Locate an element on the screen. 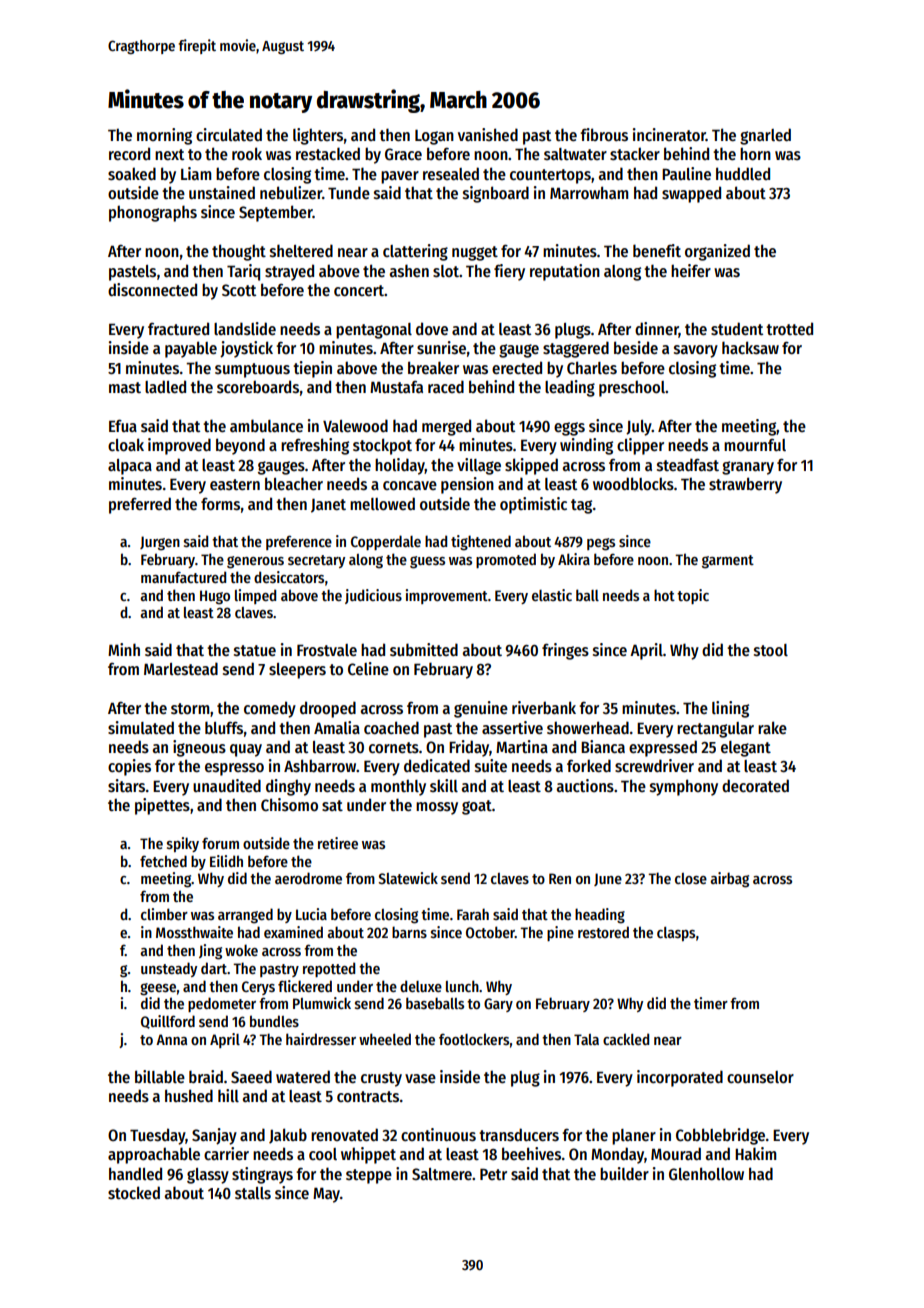 Image resolution: width=924 pixels, height=1308 pixels. Scott is located at coordinates (239, 290).
